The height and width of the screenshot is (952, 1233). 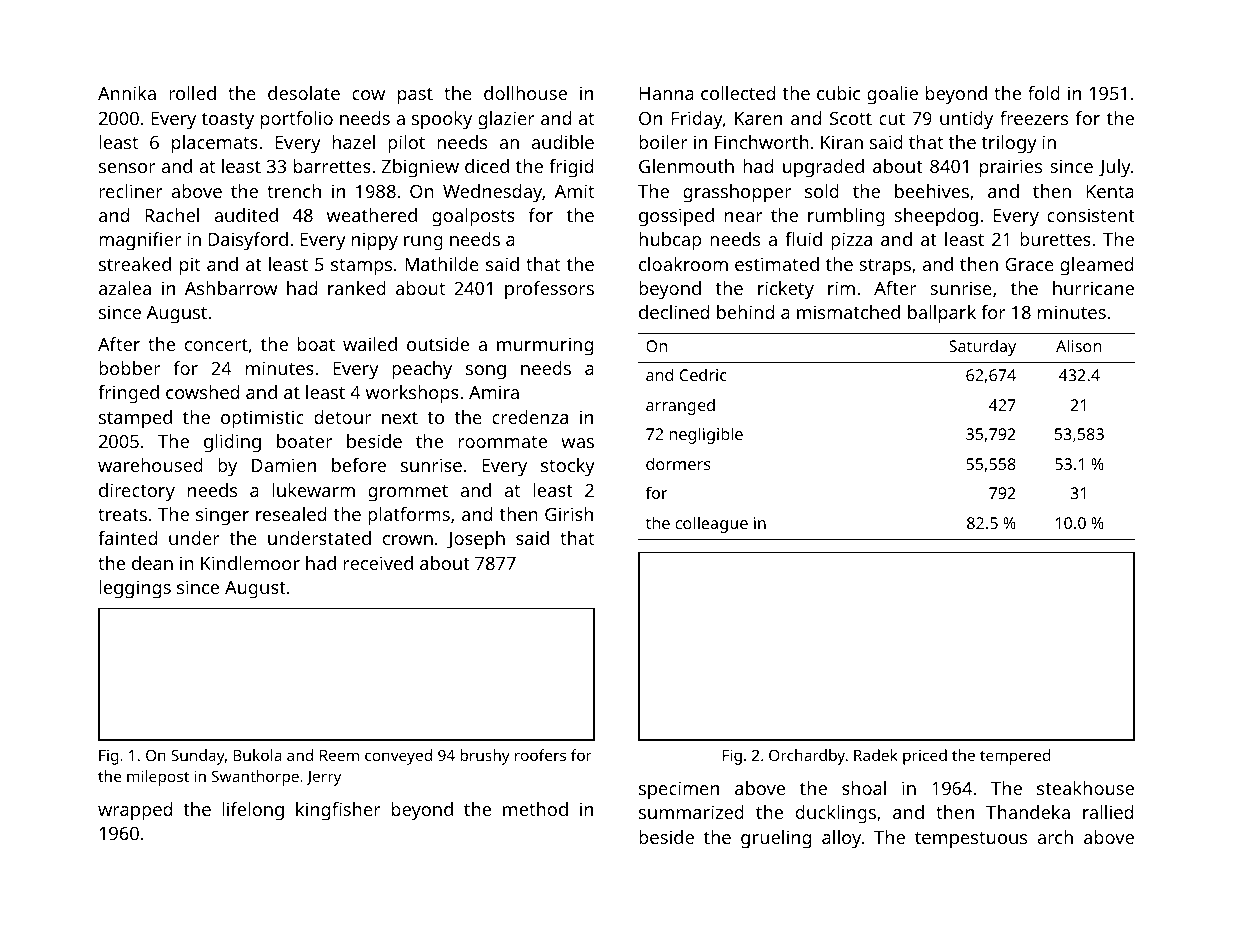 What do you see at coordinates (231, 288) in the screenshot?
I see `Ashbarrow` at bounding box center [231, 288].
